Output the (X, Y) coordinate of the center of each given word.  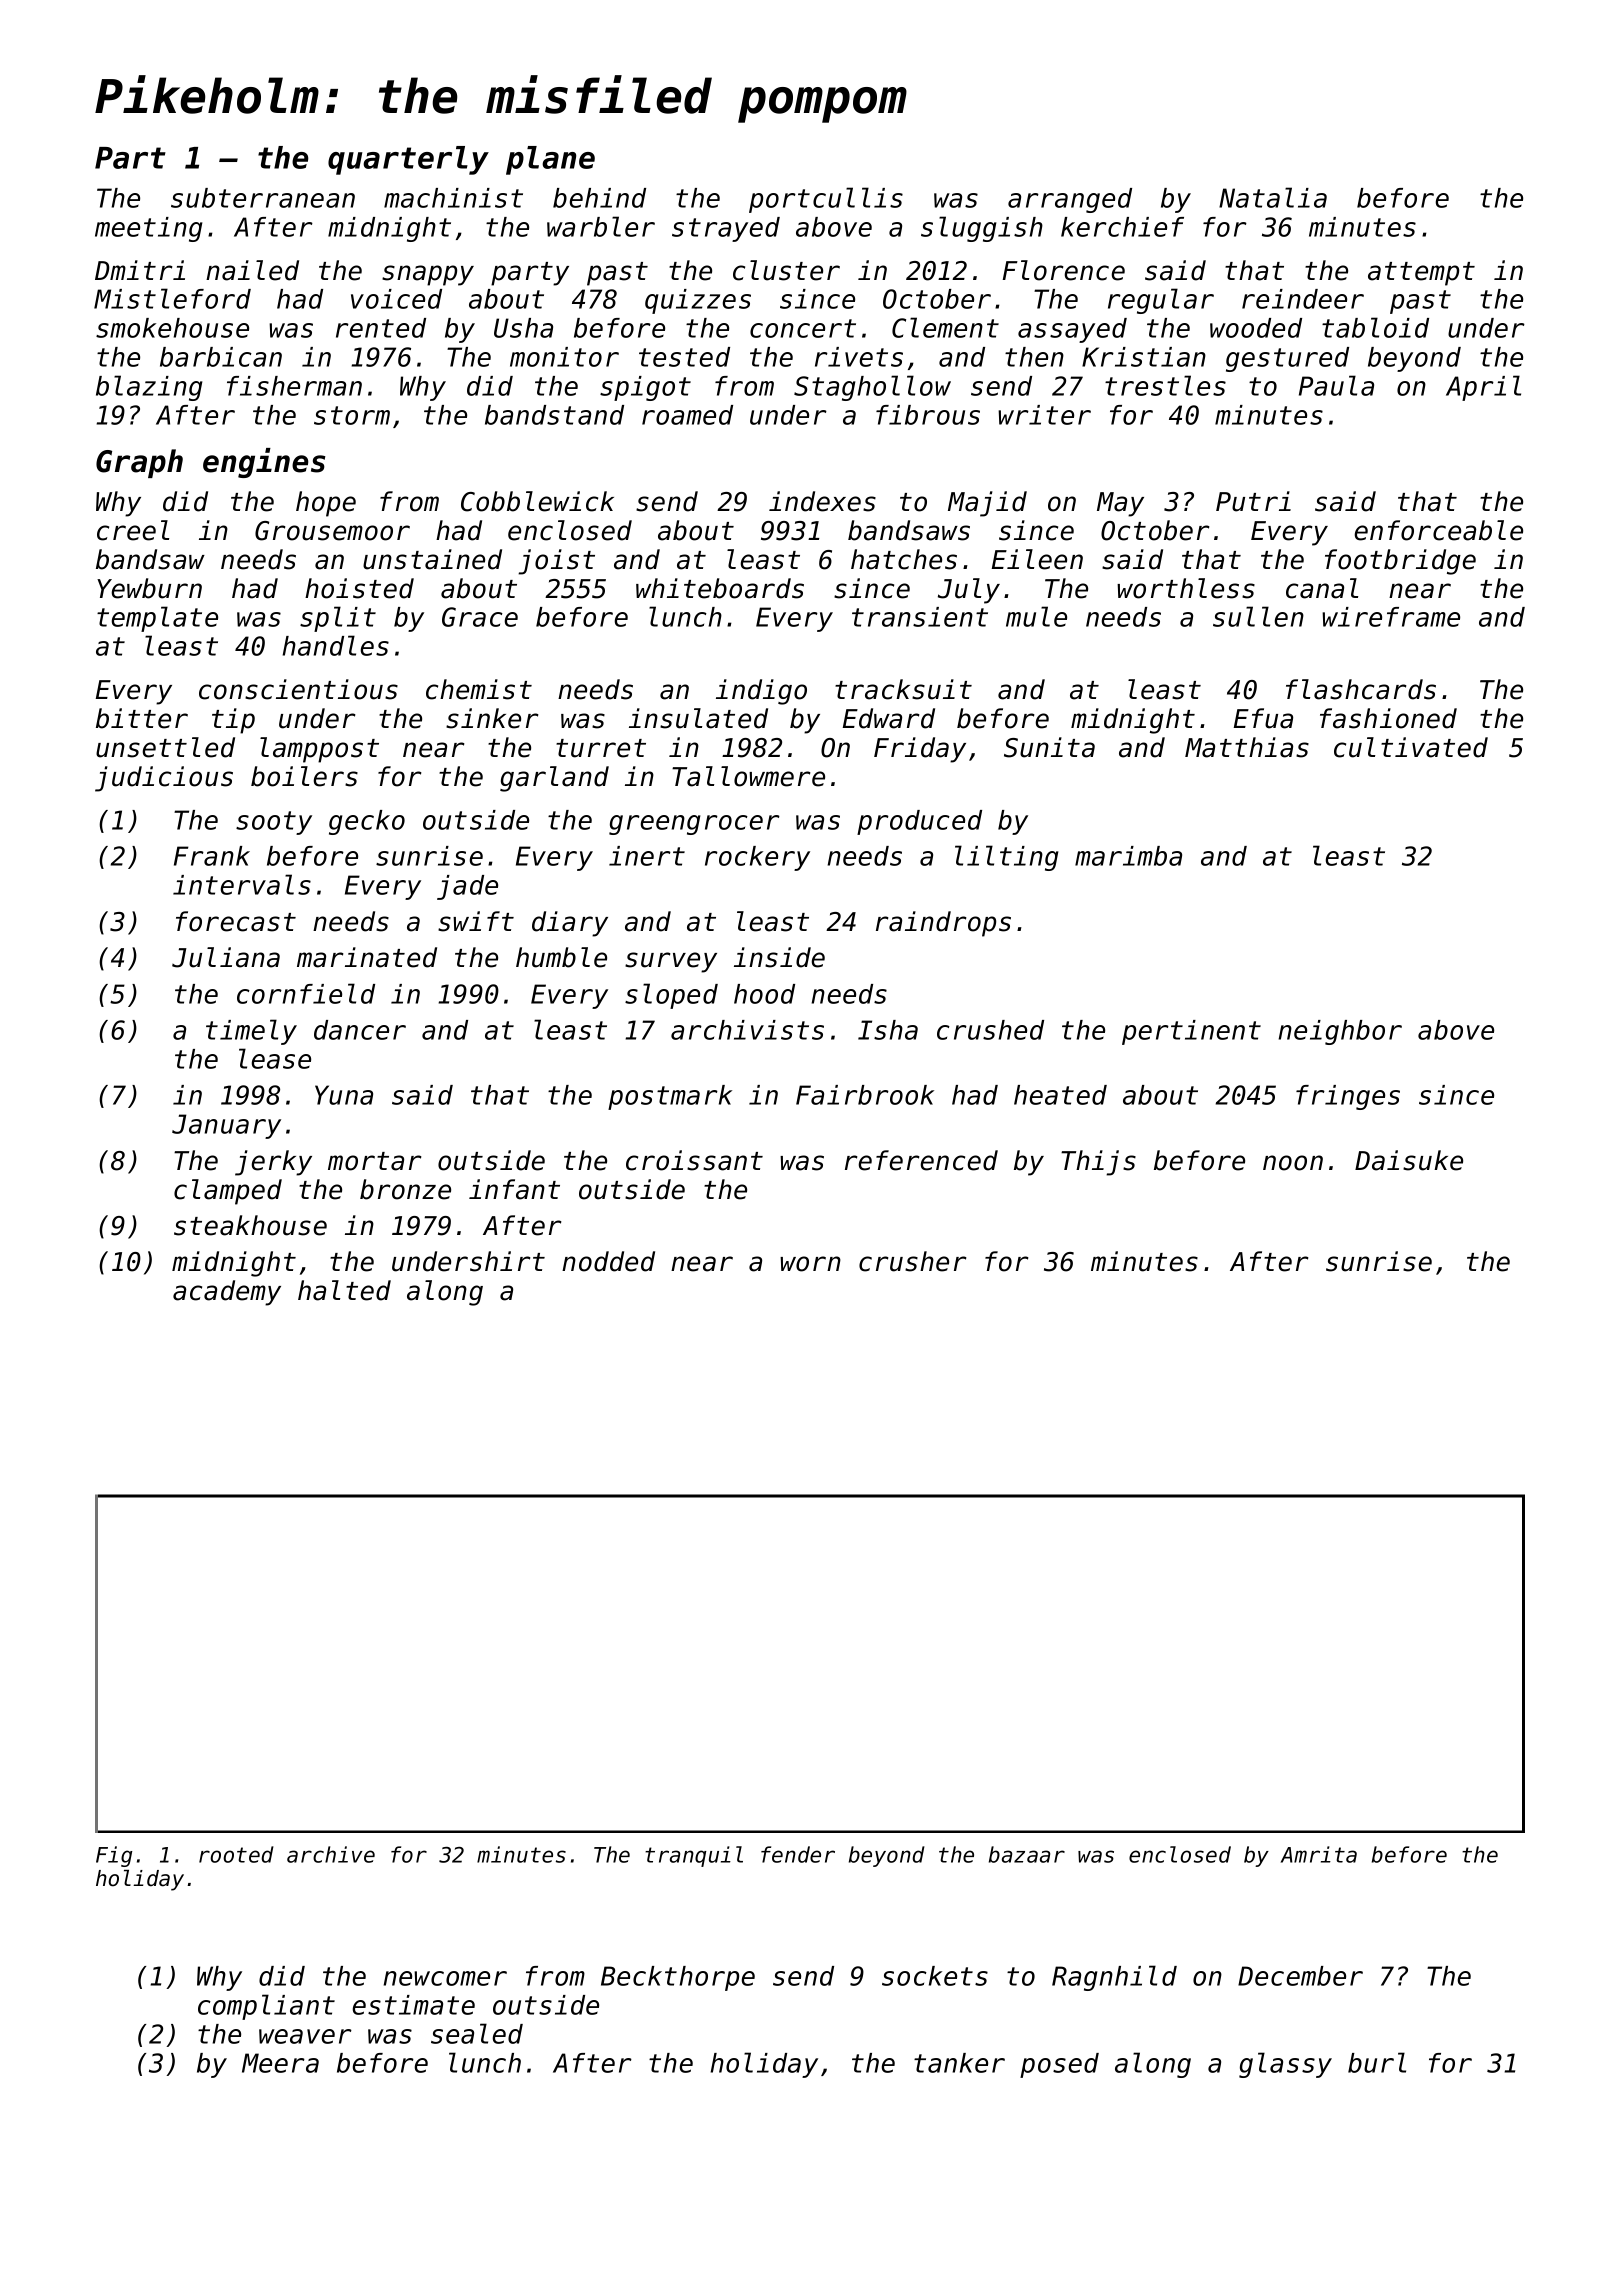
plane (550, 160)
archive (331, 1854)
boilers (304, 776)
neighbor (1340, 1032)
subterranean (263, 198)
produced (919, 822)
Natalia (1273, 197)
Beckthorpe (678, 1978)
